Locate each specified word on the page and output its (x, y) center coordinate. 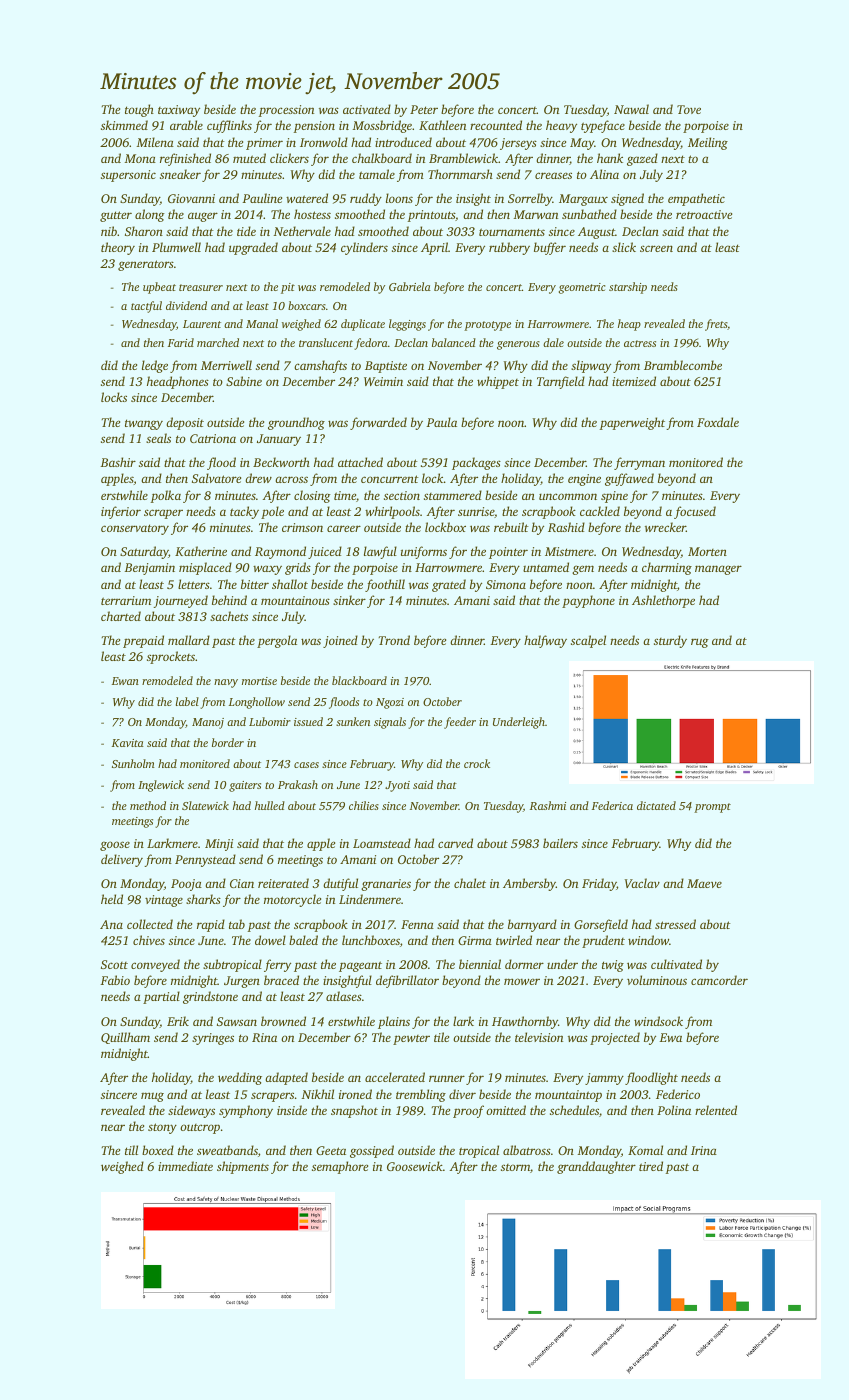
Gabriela (410, 286)
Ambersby (529, 884)
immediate (185, 1166)
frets (716, 325)
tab (237, 924)
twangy (144, 424)
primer (264, 144)
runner (447, 1078)
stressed (675, 924)
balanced (454, 342)
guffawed (629, 479)
